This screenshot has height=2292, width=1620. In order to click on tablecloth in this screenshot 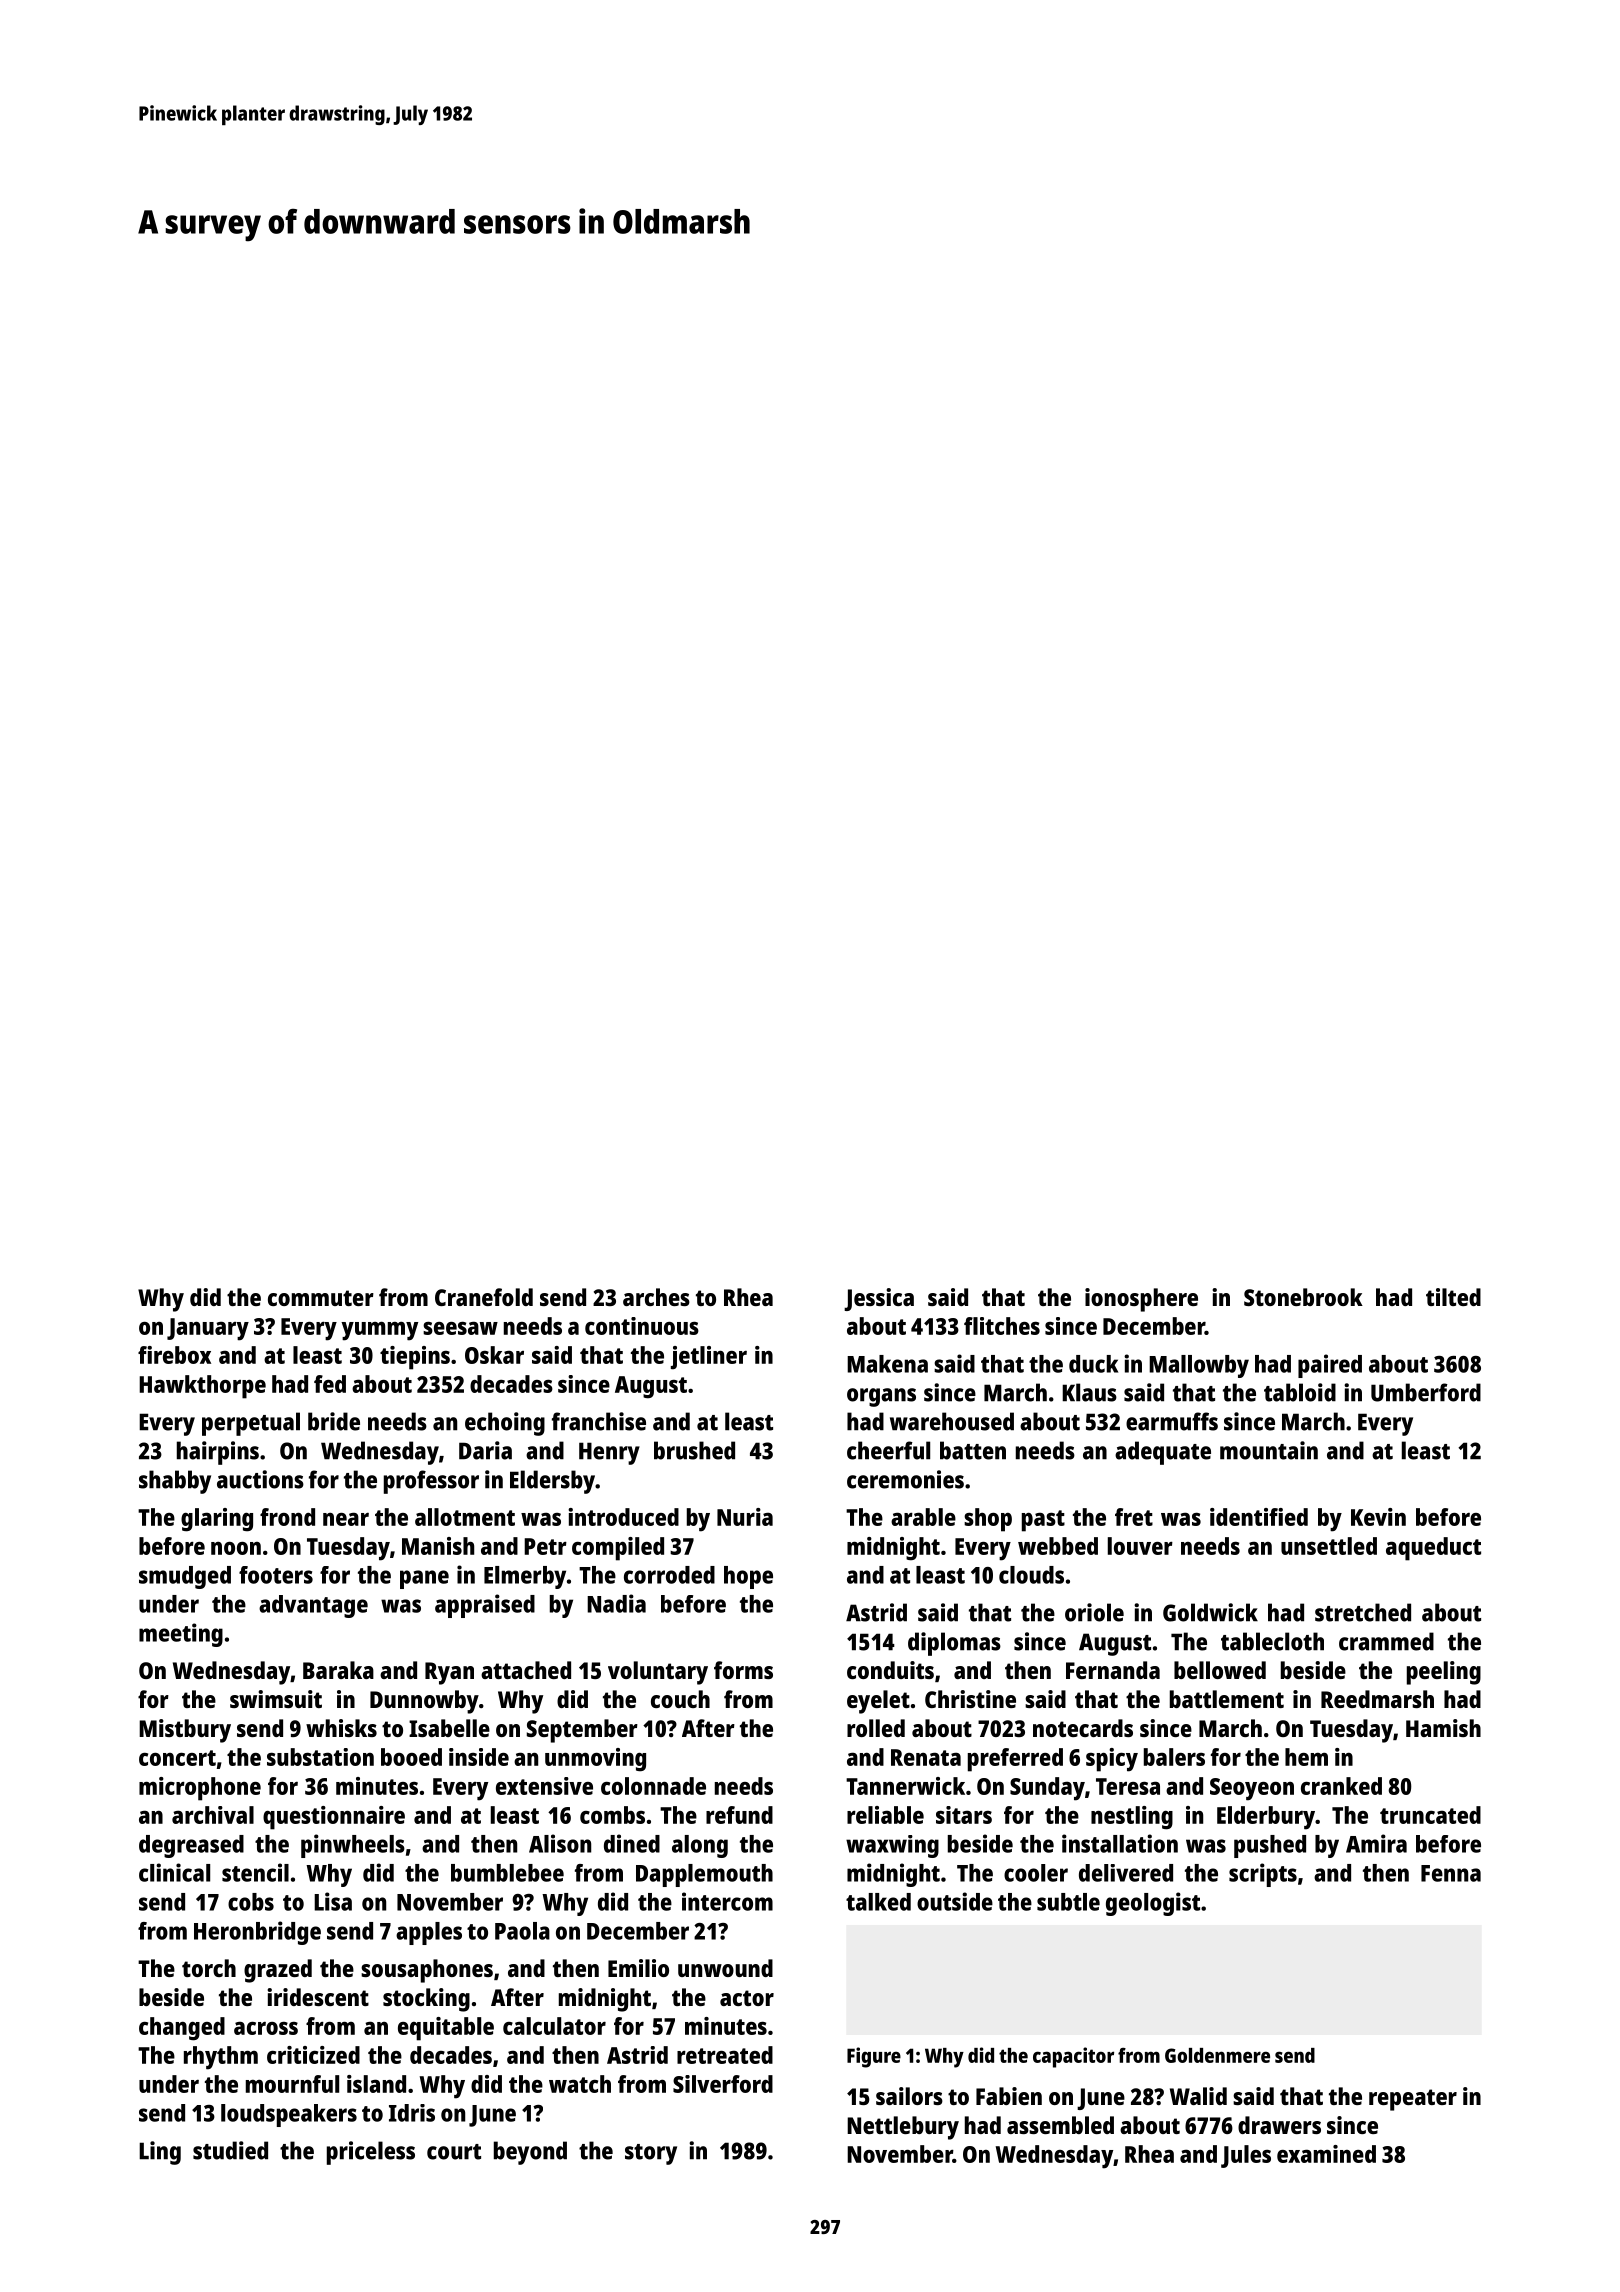, I will do `click(1272, 1641)`.
